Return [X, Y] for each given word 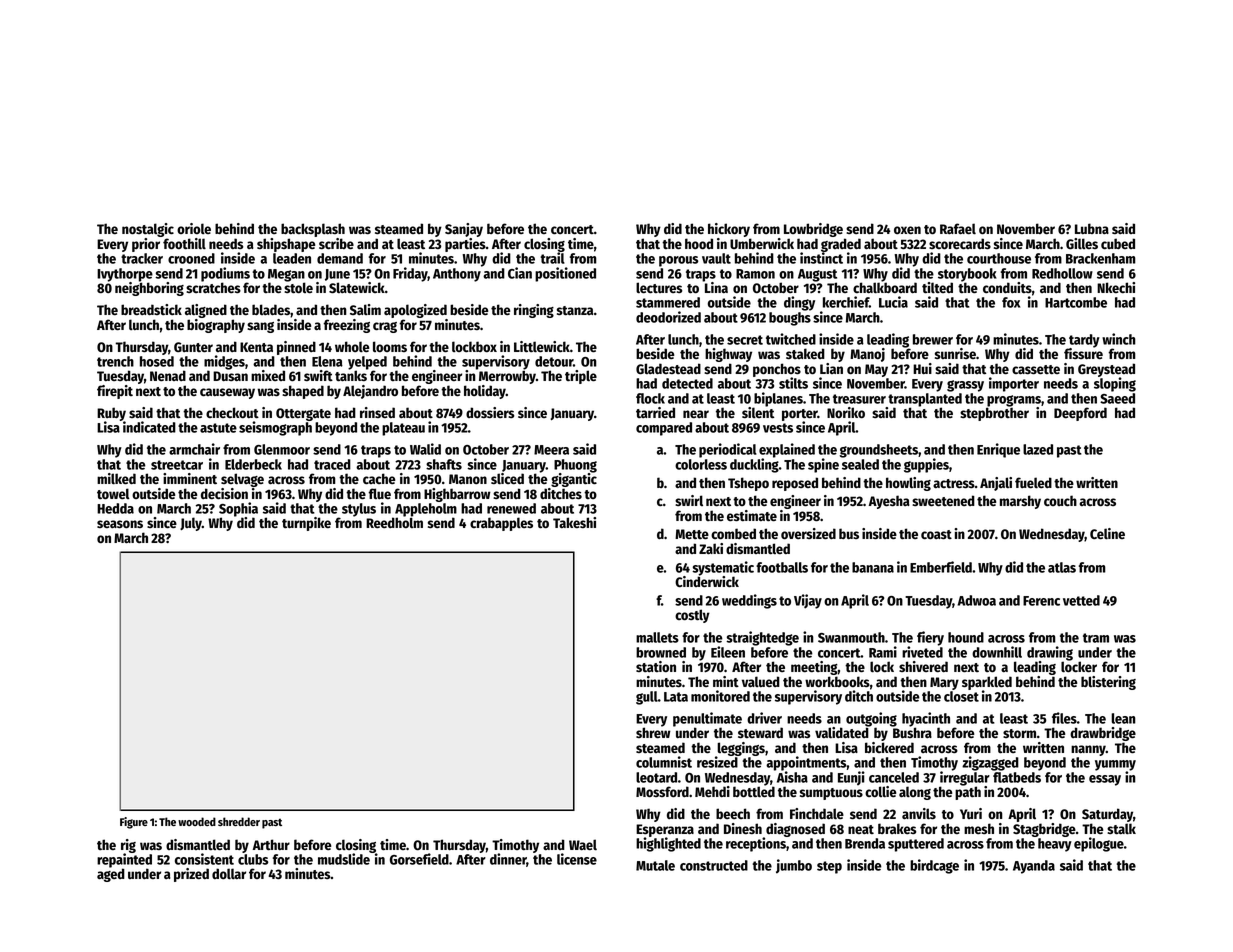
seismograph [275, 429]
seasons [120, 524]
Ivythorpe [125, 275]
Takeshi [574, 522]
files [1064, 718]
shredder [239, 821]
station [656, 667]
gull [647, 698]
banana [873, 567]
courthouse [999, 258]
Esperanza [665, 830]
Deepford [1080, 414]
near [696, 414]
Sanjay [464, 230]
